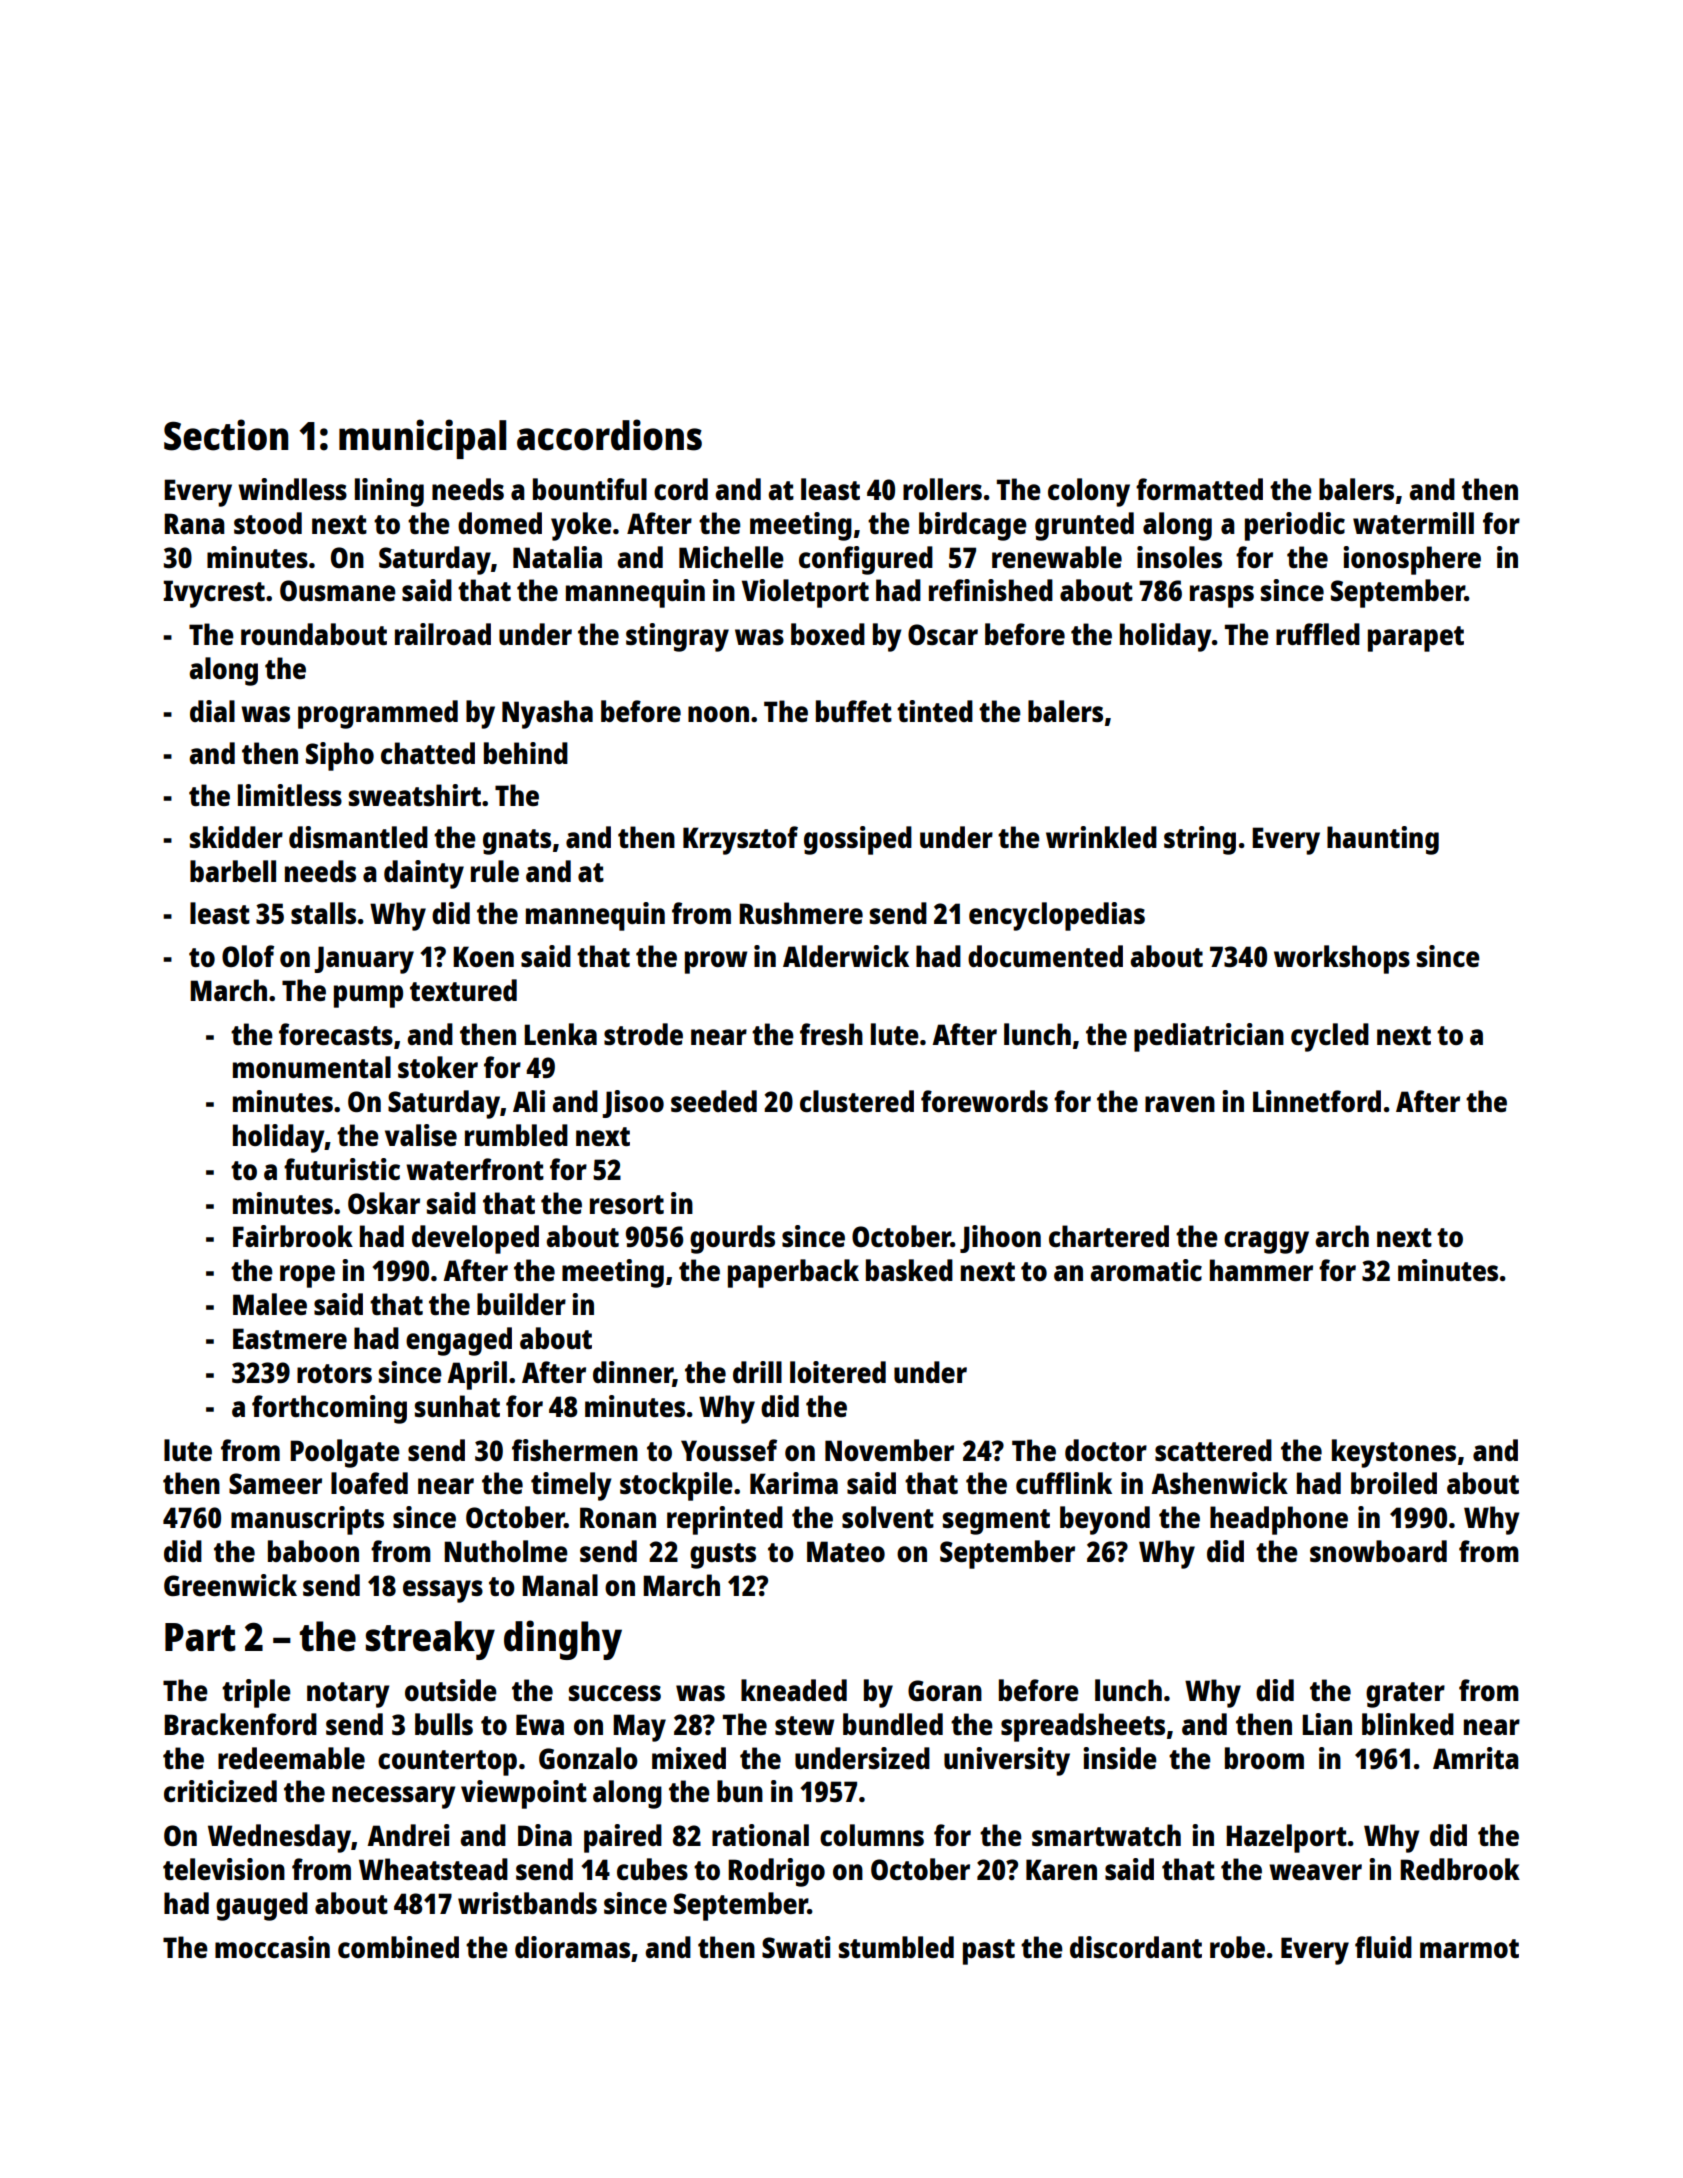 The height and width of the image is (2178, 1683). What do you see at coordinates (633, 1104) in the image?
I see `Jisoo` at bounding box center [633, 1104].
